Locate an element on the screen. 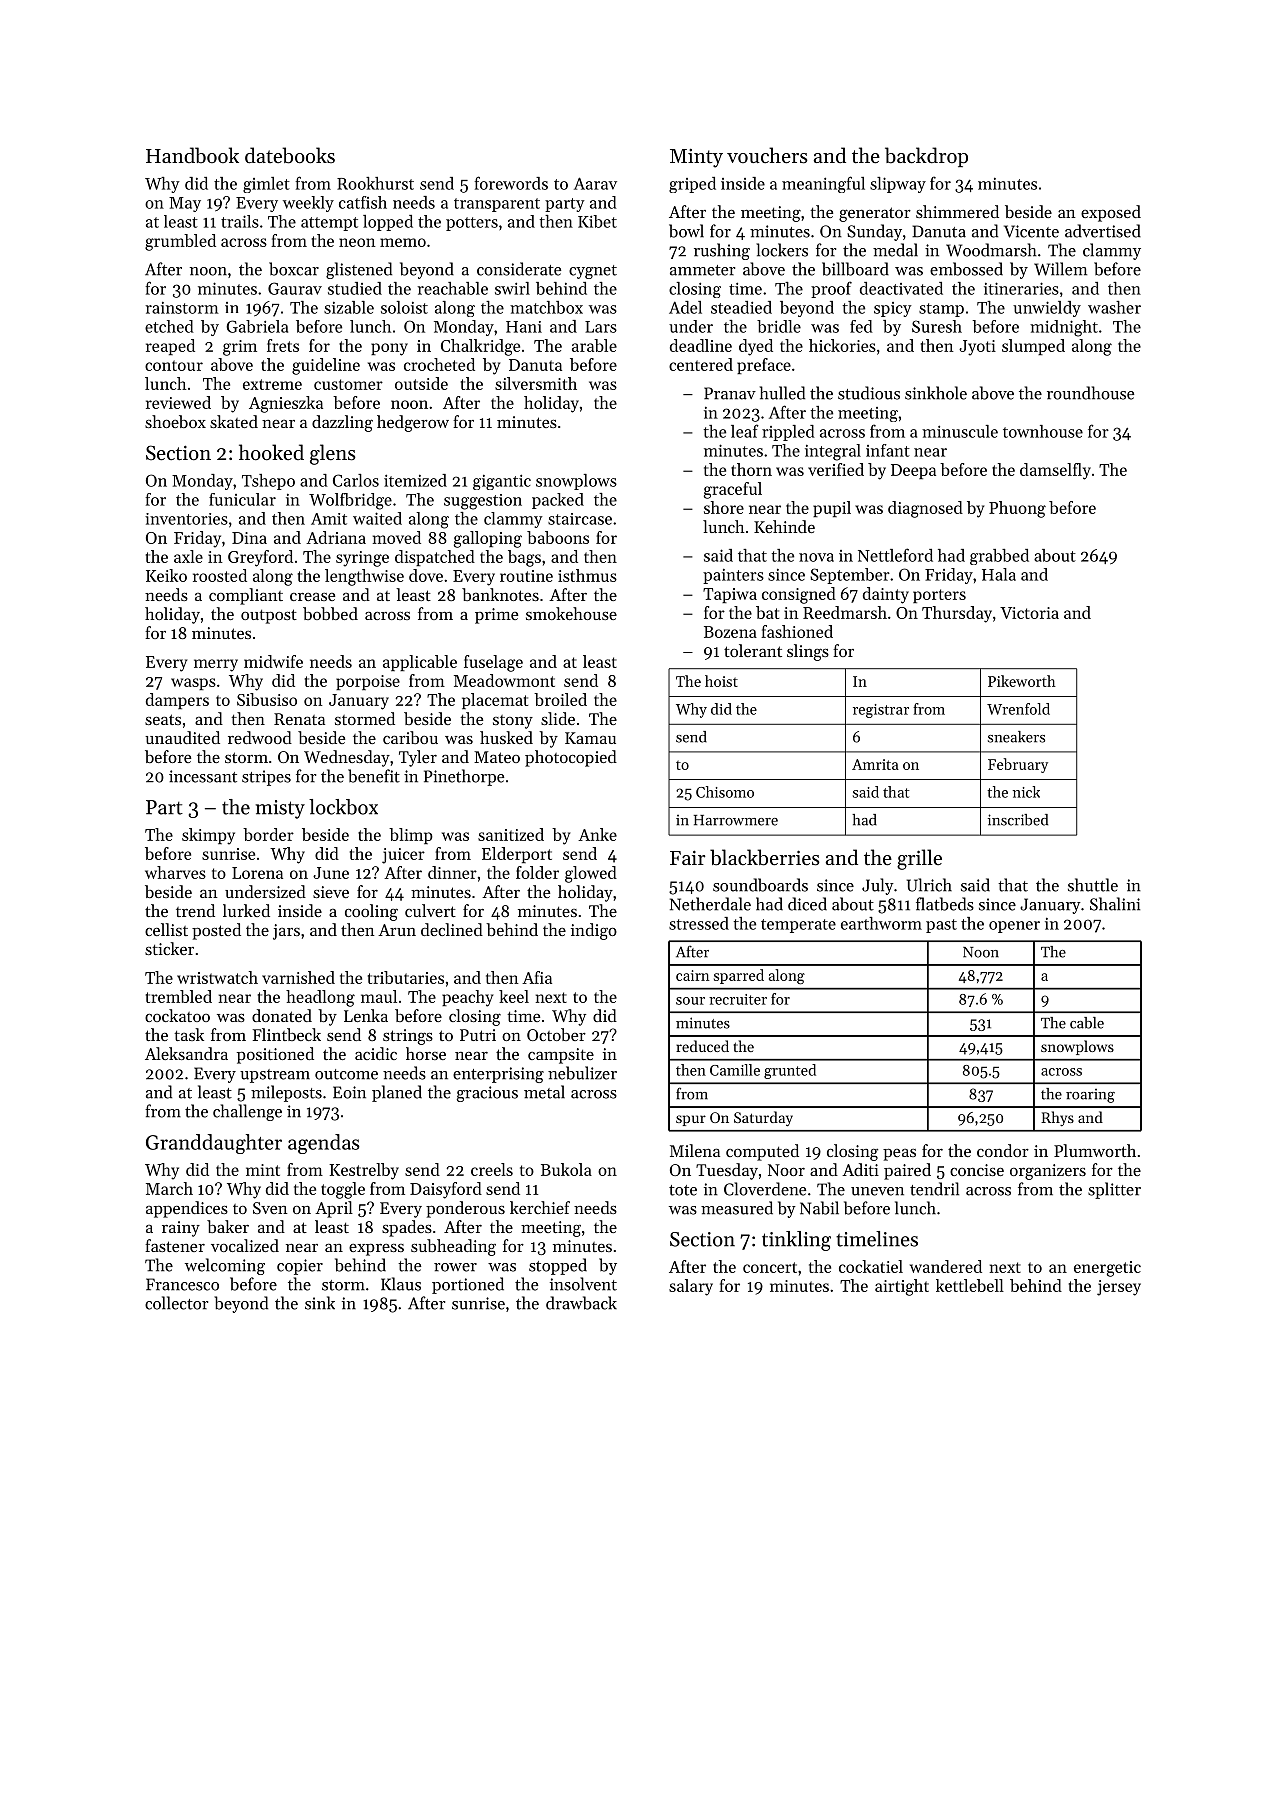 The image size is (1286, 1818). grabbed is located at coordinates (999, 557).
